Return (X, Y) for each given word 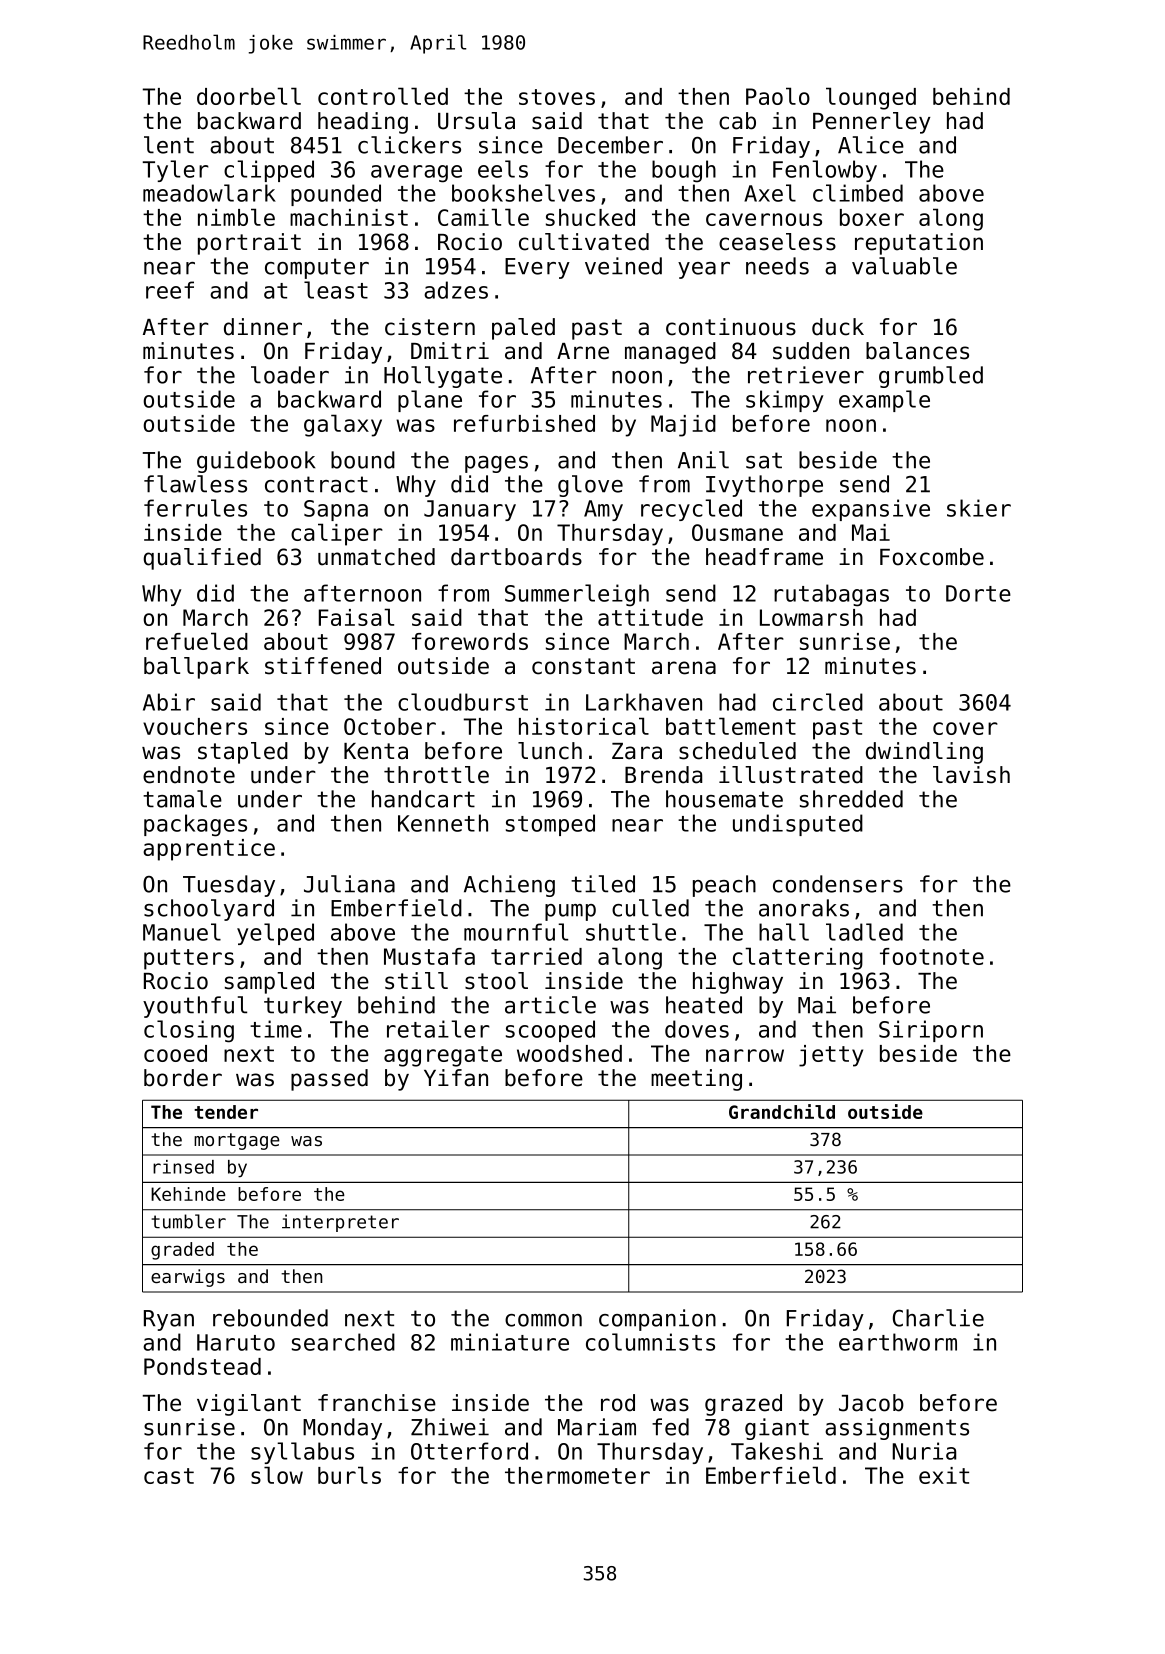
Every (537, 268)
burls (349, 1475)
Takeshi (777, 1451)
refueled (197, 641)
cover (965, 728)
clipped (269, 171)
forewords (470, 641)
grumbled (931, 377)
